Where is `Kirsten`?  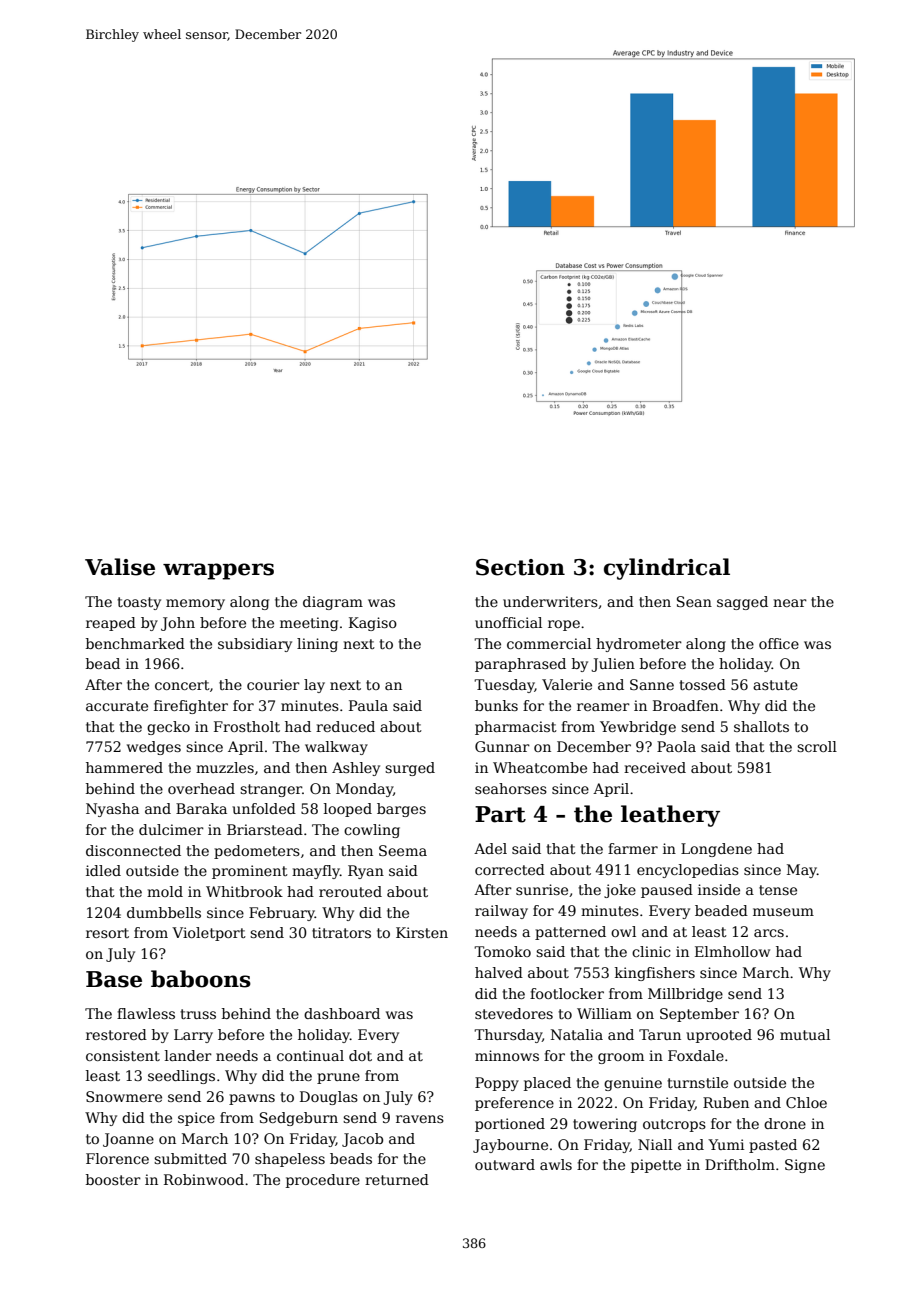
Kirsten is located at coordinates (422, 932).
